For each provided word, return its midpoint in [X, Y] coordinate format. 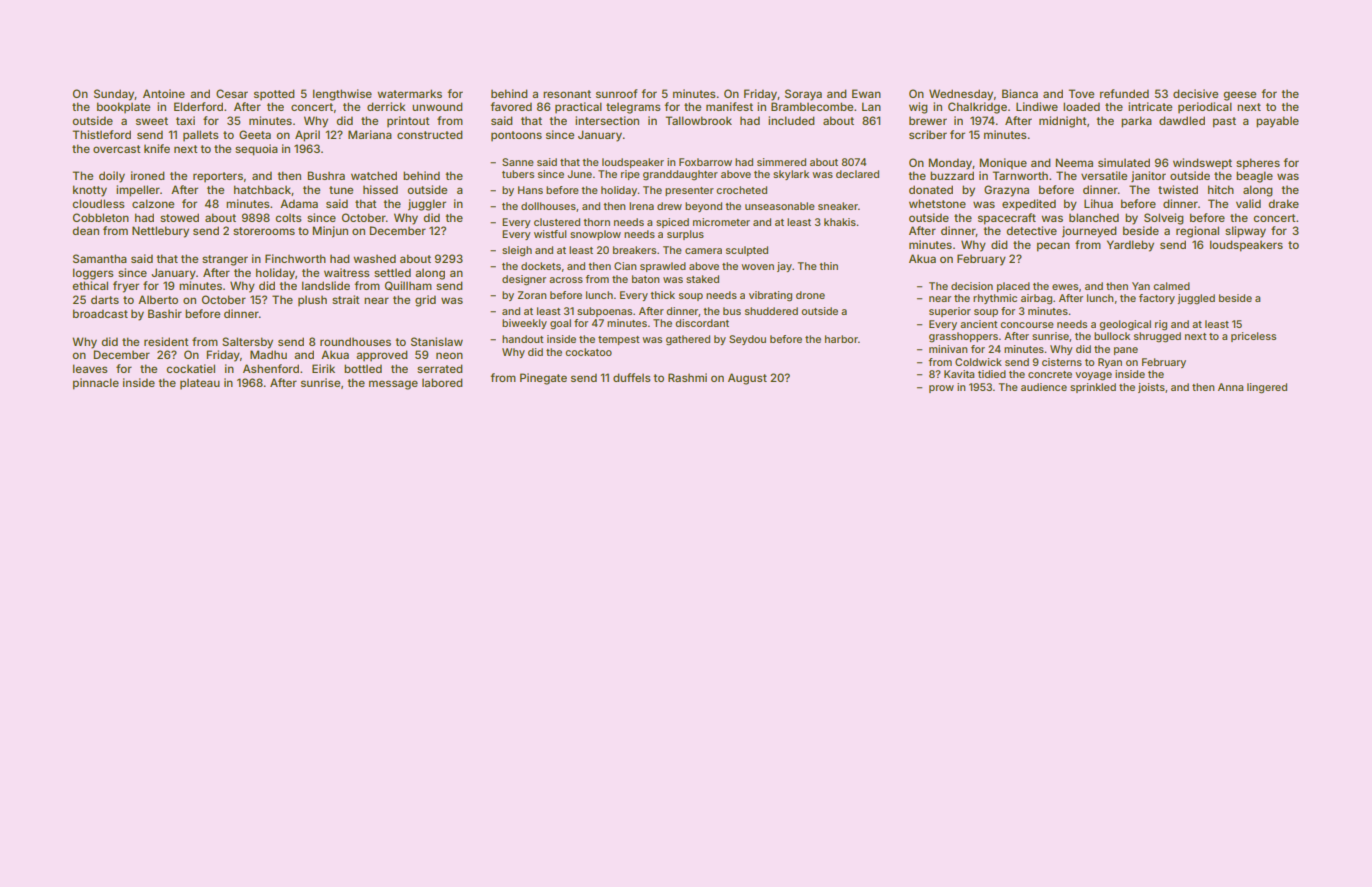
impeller [138, 191]
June [579, 174]
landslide [326, 285]
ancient [979, 324]
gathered [688, 340]
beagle [1254, 177]
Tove [1081, 93]
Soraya [803, 95]
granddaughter [680, 175]
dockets [541, 266]
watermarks [409, 93]
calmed [1171, 286]
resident [166, 341]
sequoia [256, 150]
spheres [1258, 164]
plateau [200, 384]
